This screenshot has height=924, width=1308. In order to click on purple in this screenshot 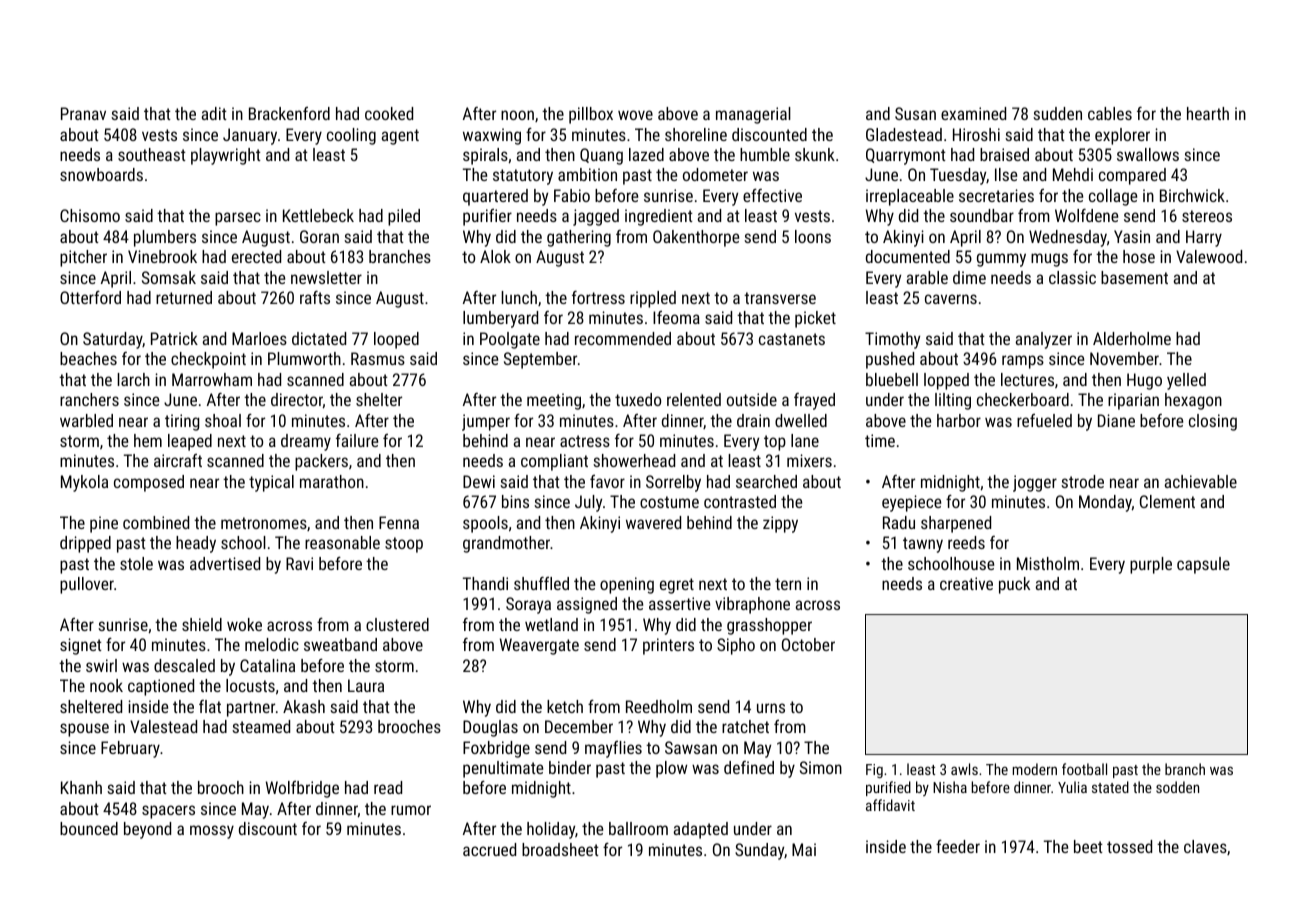, I will do `click(1151, 565)`.
